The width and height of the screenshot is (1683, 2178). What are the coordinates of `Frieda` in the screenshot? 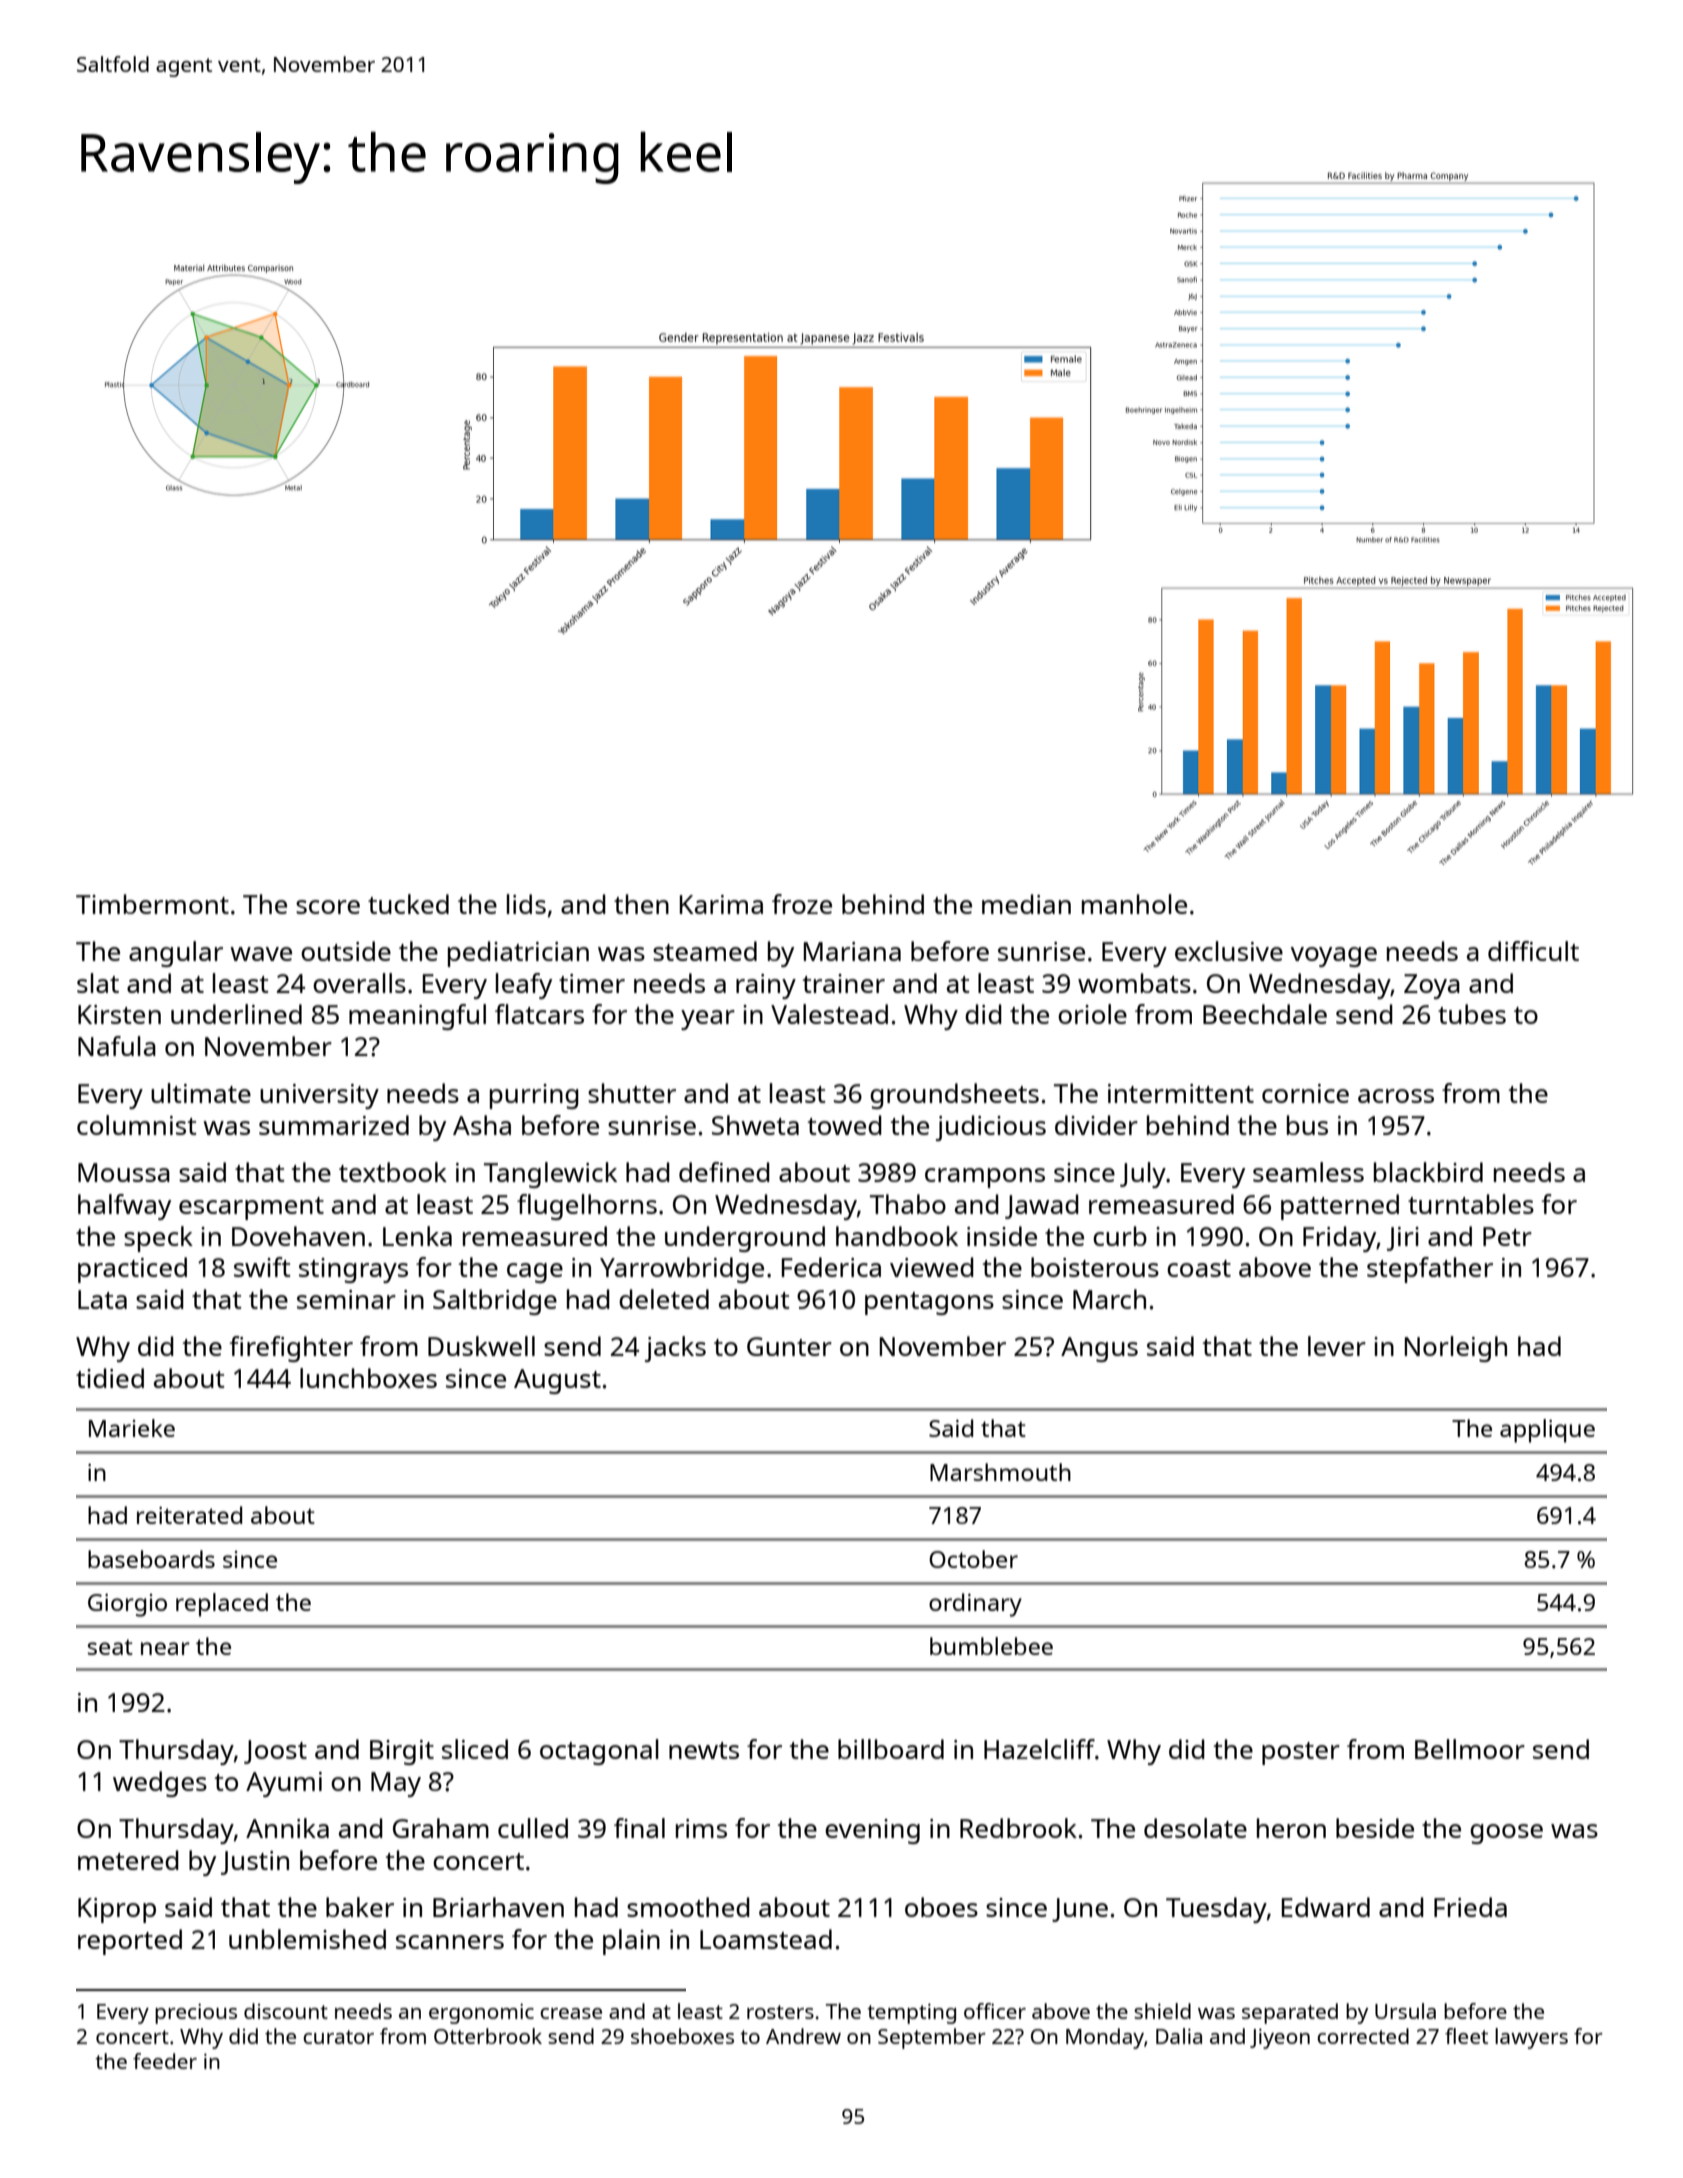 It's located at (1470, 1907).
